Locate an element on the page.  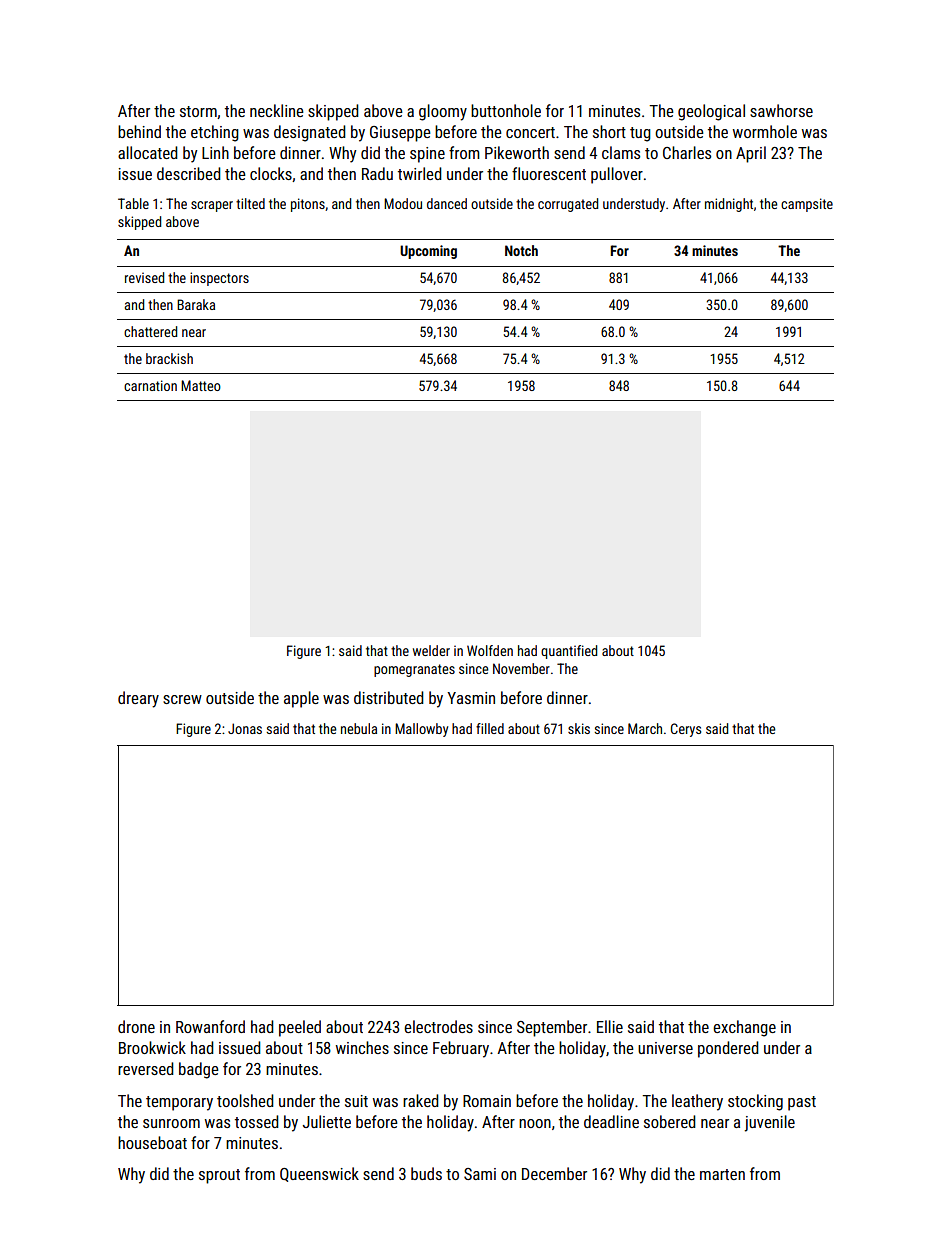
March is located at coordinates (645, 728).
